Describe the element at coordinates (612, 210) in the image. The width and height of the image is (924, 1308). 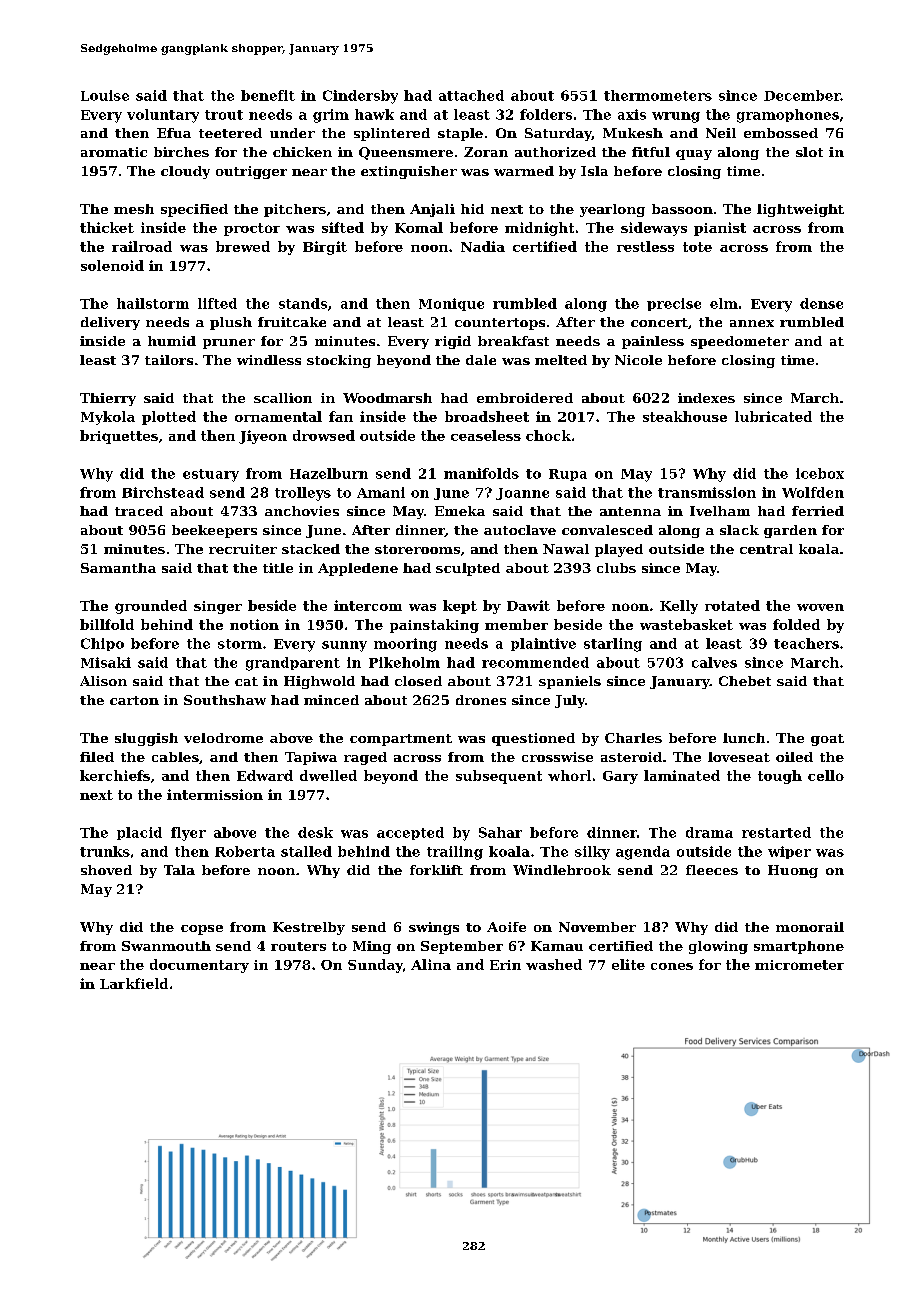
I see `yearlong` at that location.
